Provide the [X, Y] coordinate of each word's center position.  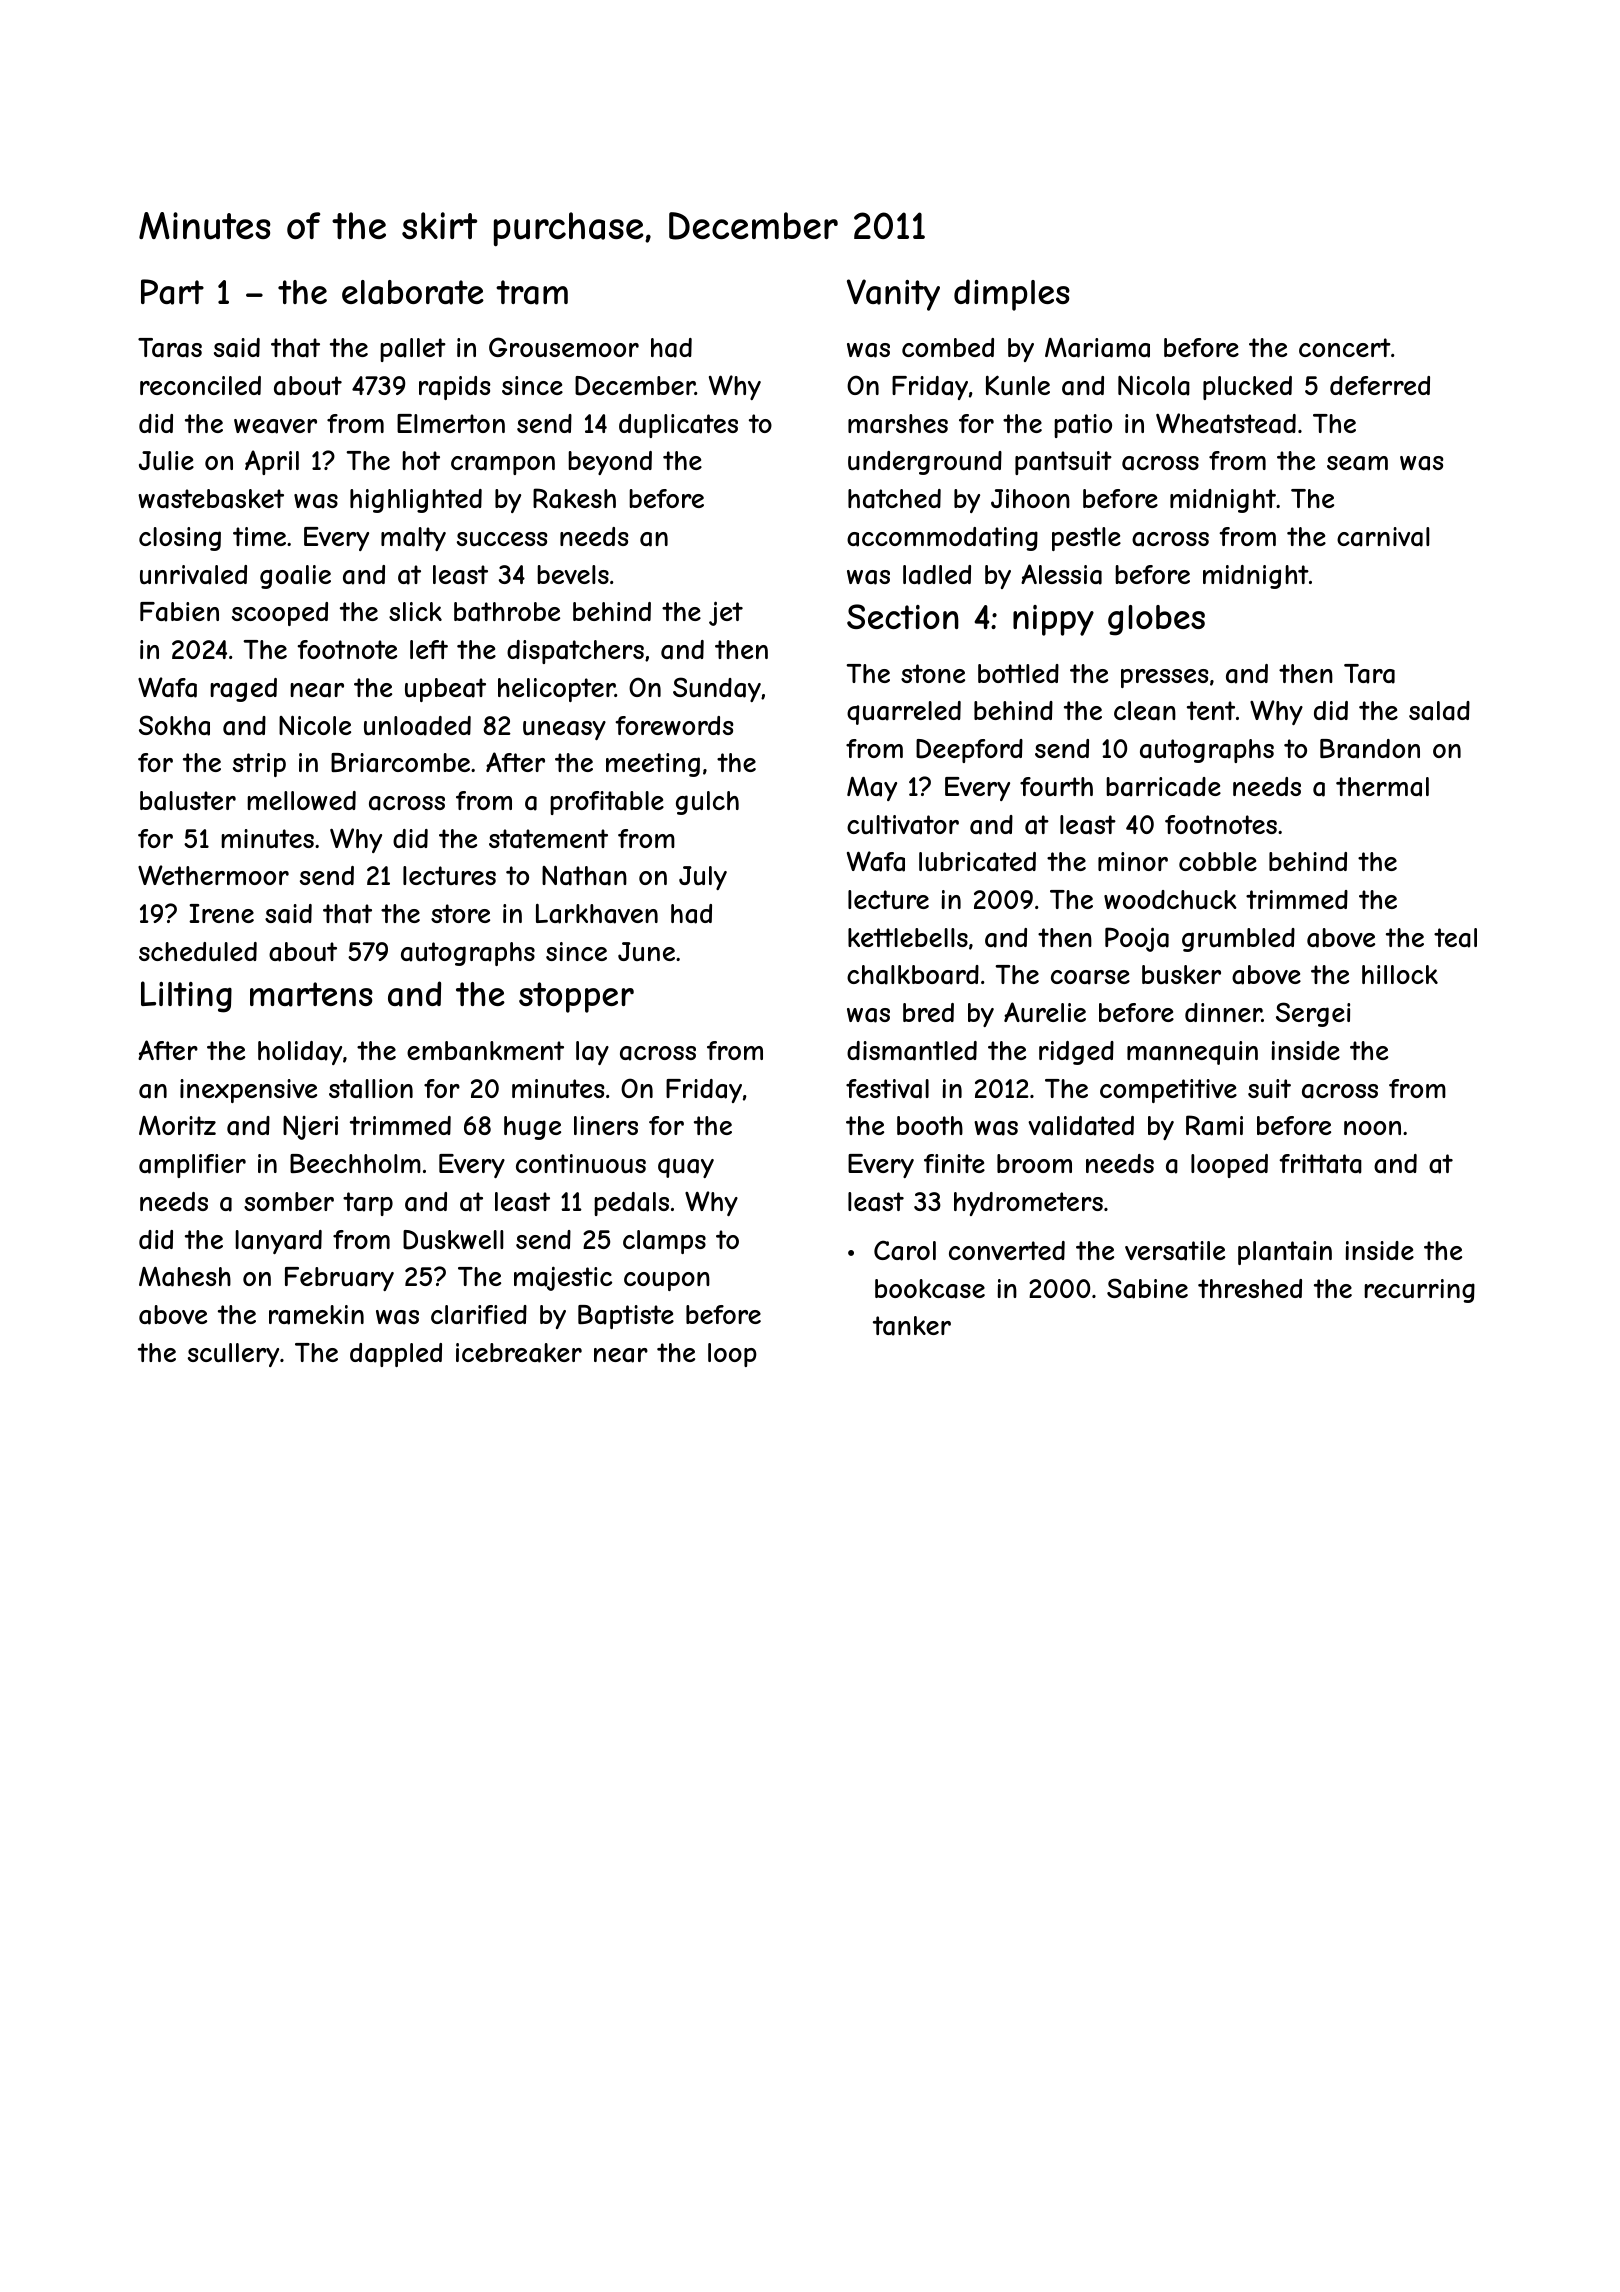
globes [1156, 620]
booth [930, 1125]
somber [289, 1201]
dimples [1012, 295]
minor [1133, 861]
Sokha [174, 725]
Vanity [893, 295]
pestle [1086, 539]
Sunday [717, 689]
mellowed [301, 800]
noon [1372, 1128]
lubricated [977, 862]
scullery [233, 1355]
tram [532, 292]
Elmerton [451, 423]
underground [925, 463]
